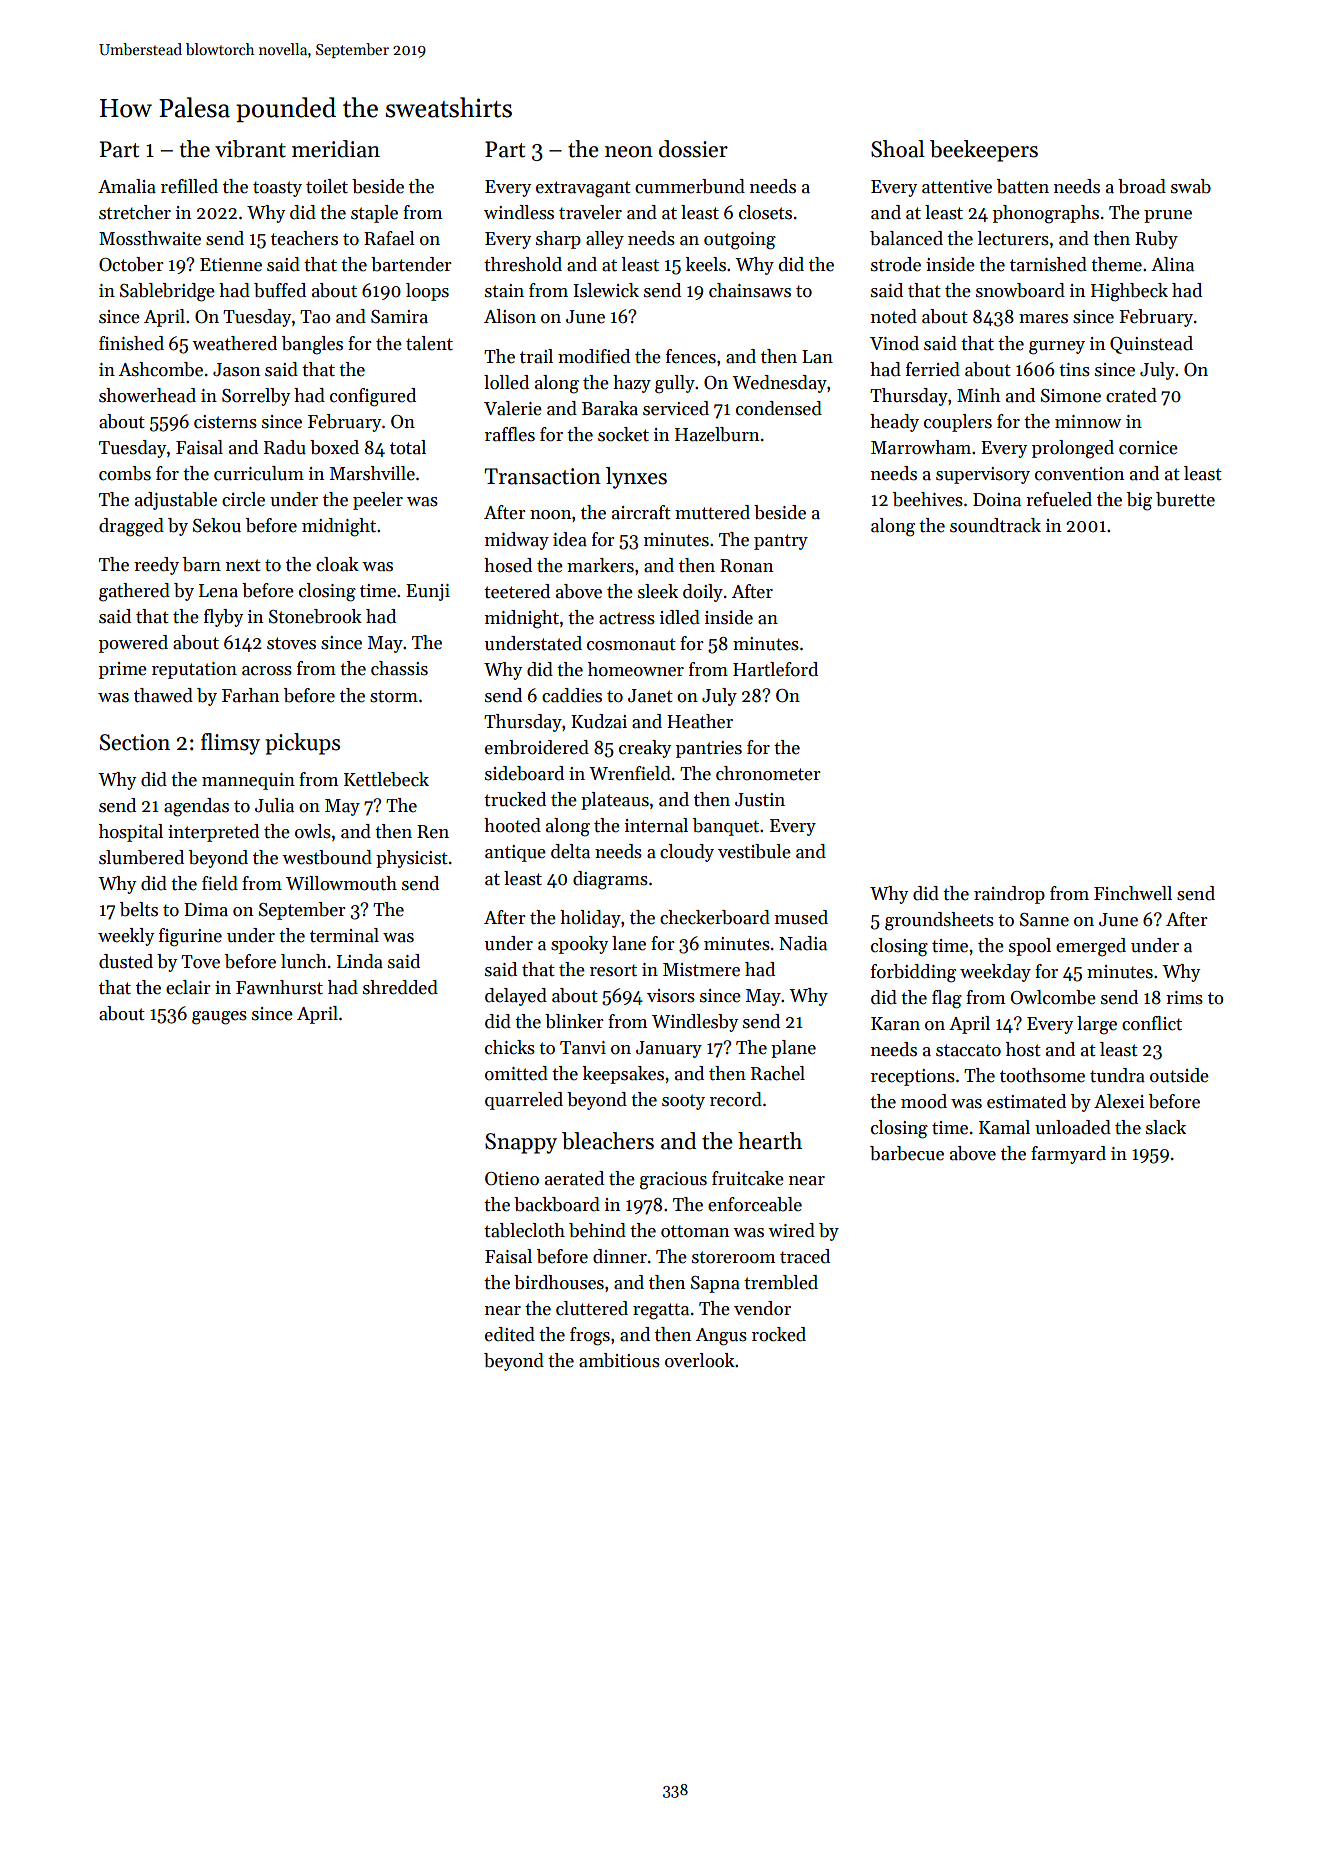 This page has width=1325, height=1874. What do you see at coordinates (619, 1360) in the page?
I see `ambitious` at bounding box center [619, 1360].
